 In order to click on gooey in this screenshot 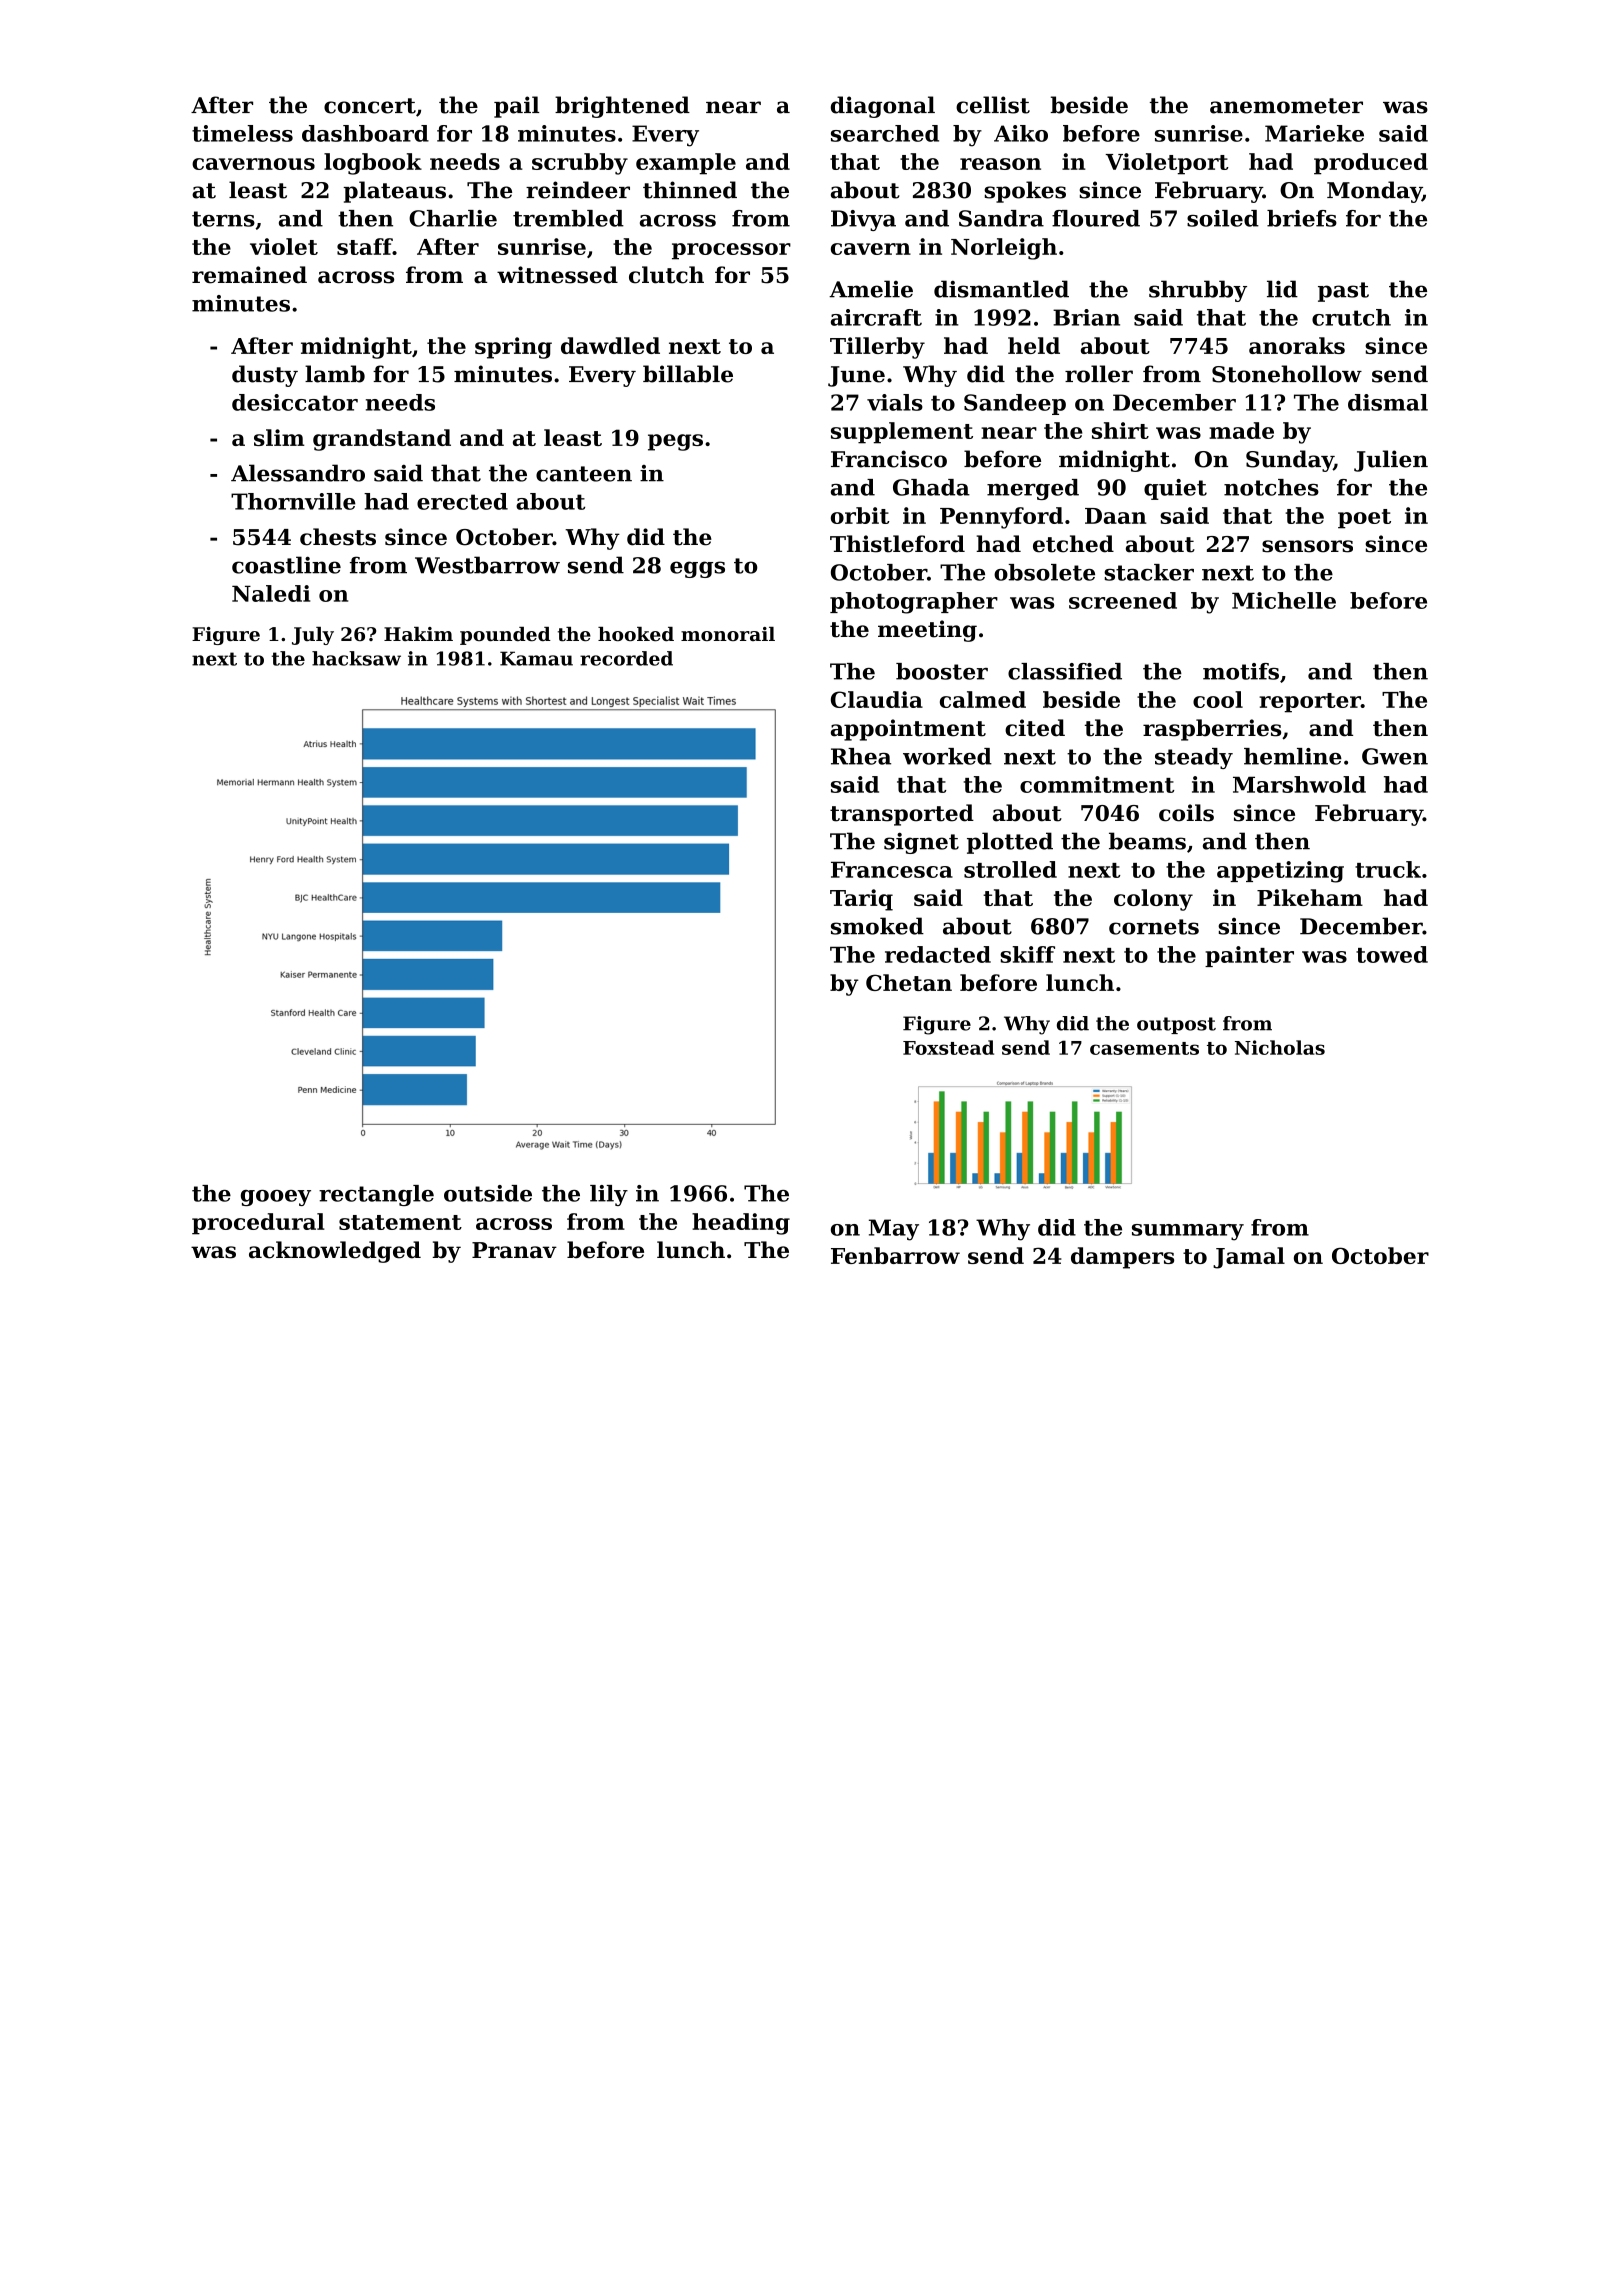, I will do `click(276, 1198)`.
